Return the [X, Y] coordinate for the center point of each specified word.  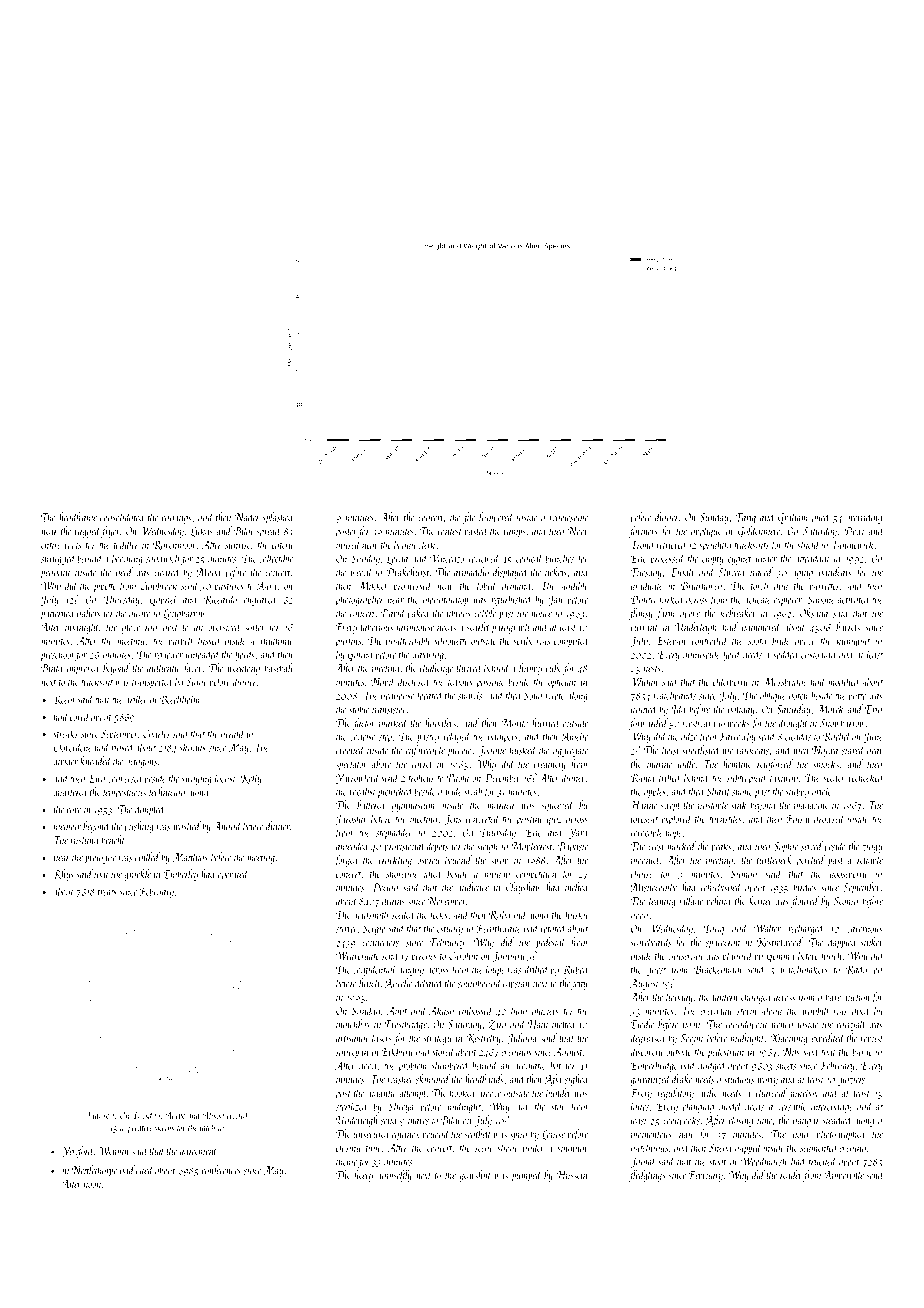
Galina [360, 655]
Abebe [175, 1115]
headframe [78, 518]
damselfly [395, 1176]
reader [791, 1174]
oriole [822, 791]
